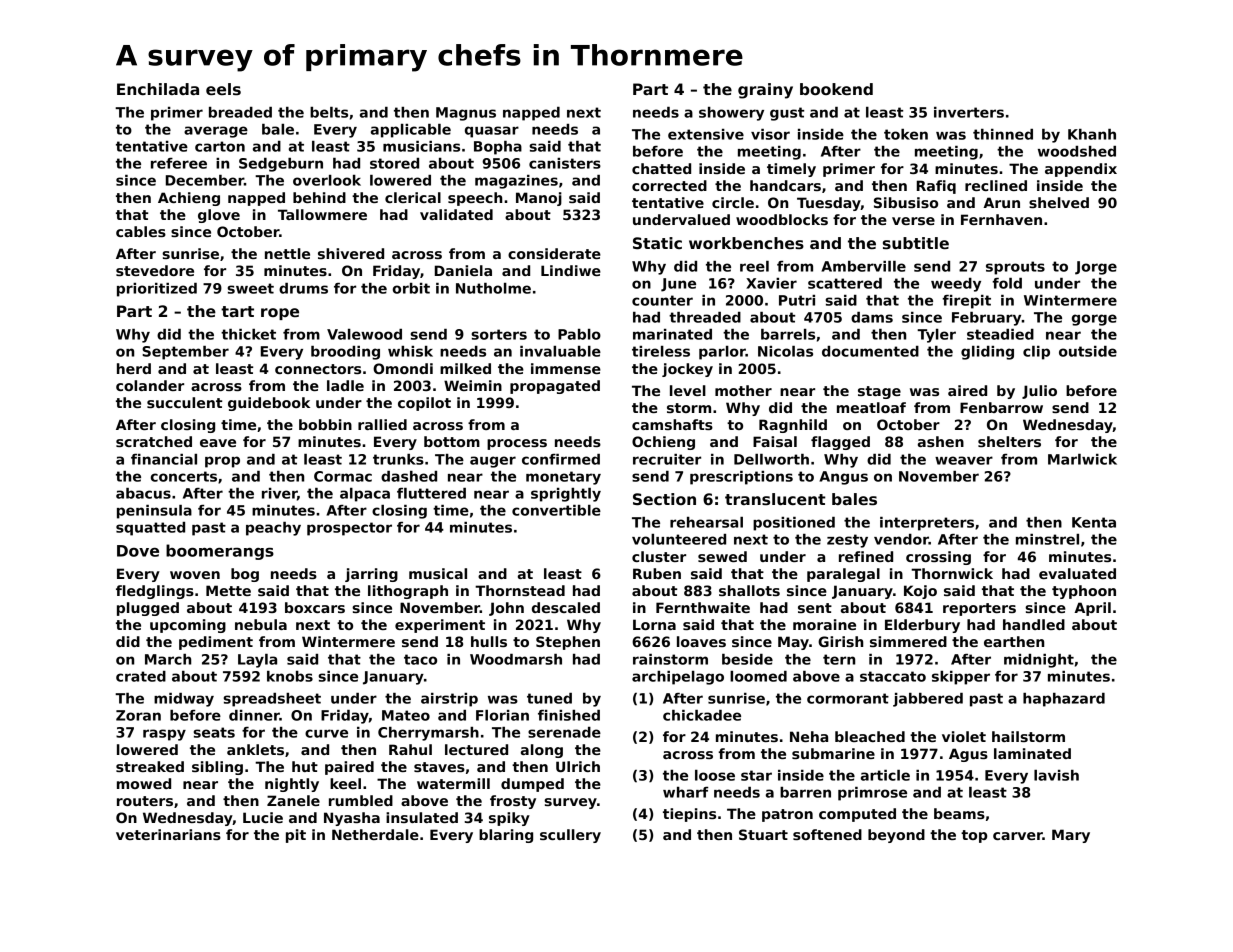  What do you see at coordinates (906, 134) in the screenshot?
I see `token` at bounding box center [906, 134].
